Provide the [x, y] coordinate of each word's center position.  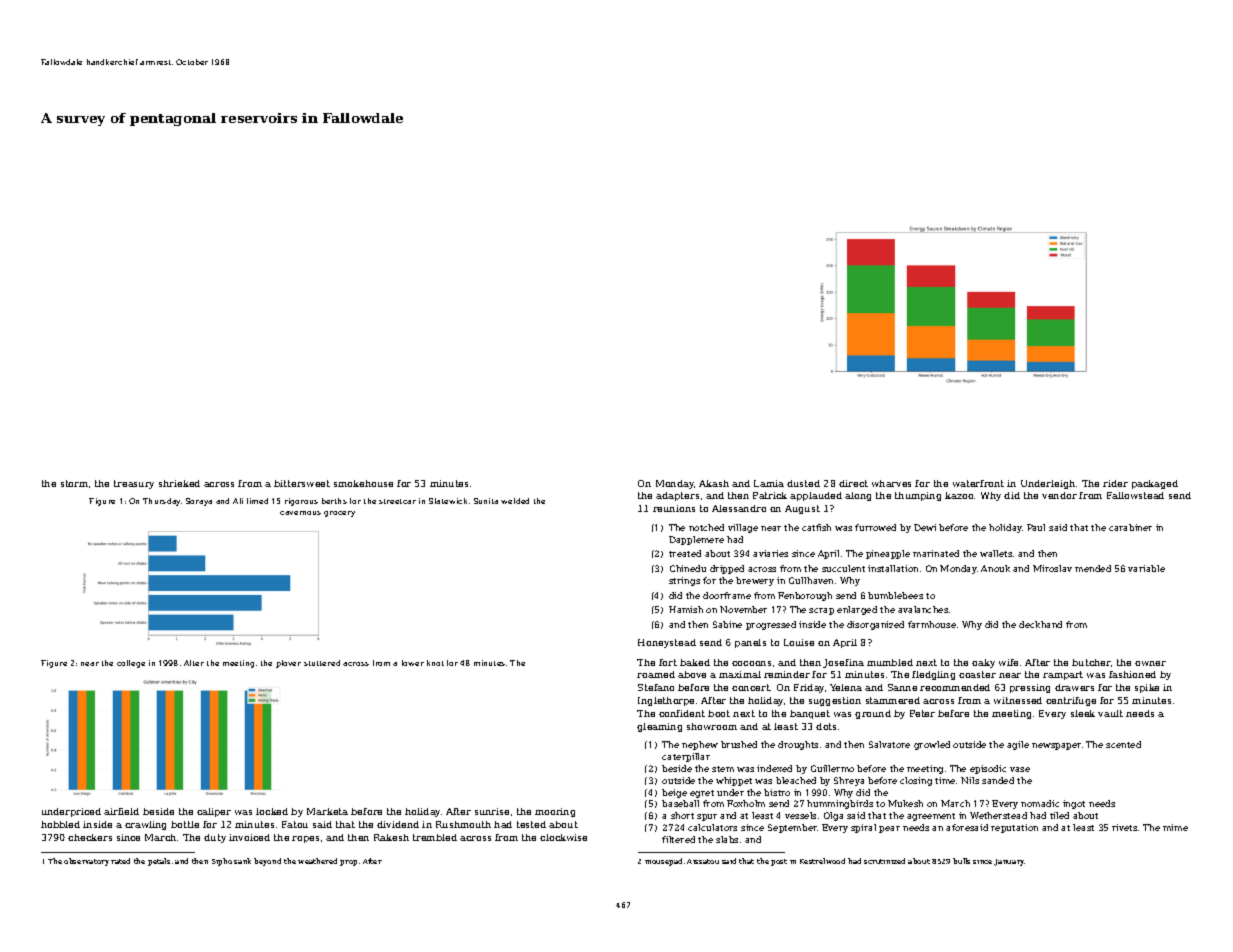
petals [159, 862]
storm [74, 483]
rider [1115, 483]
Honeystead [667, 643]
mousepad [663, 862]
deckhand [1040, 624]
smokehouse [363, 483]
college [131, 664]
